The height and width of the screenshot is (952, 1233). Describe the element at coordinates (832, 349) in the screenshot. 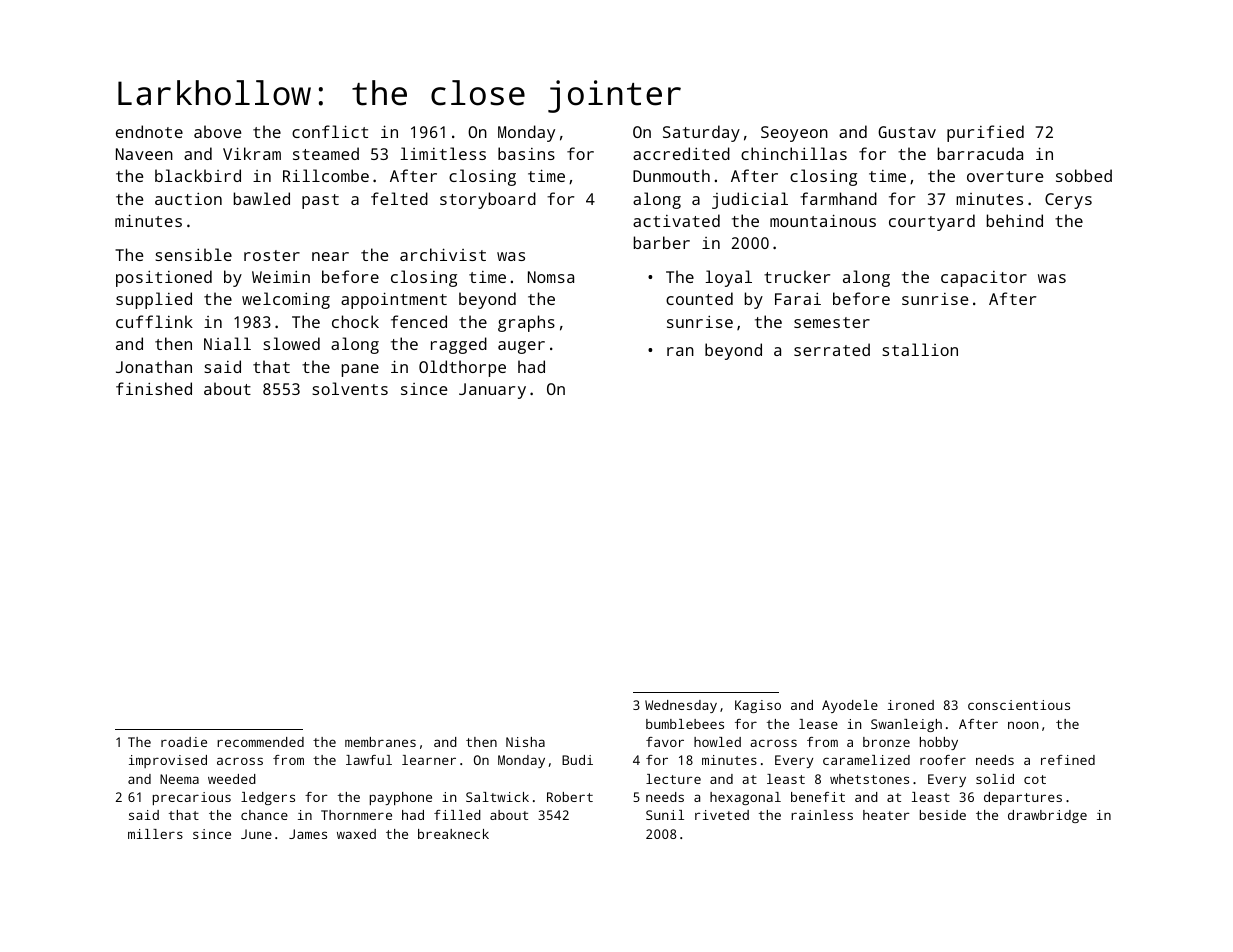

I see `serrated` at that location.
